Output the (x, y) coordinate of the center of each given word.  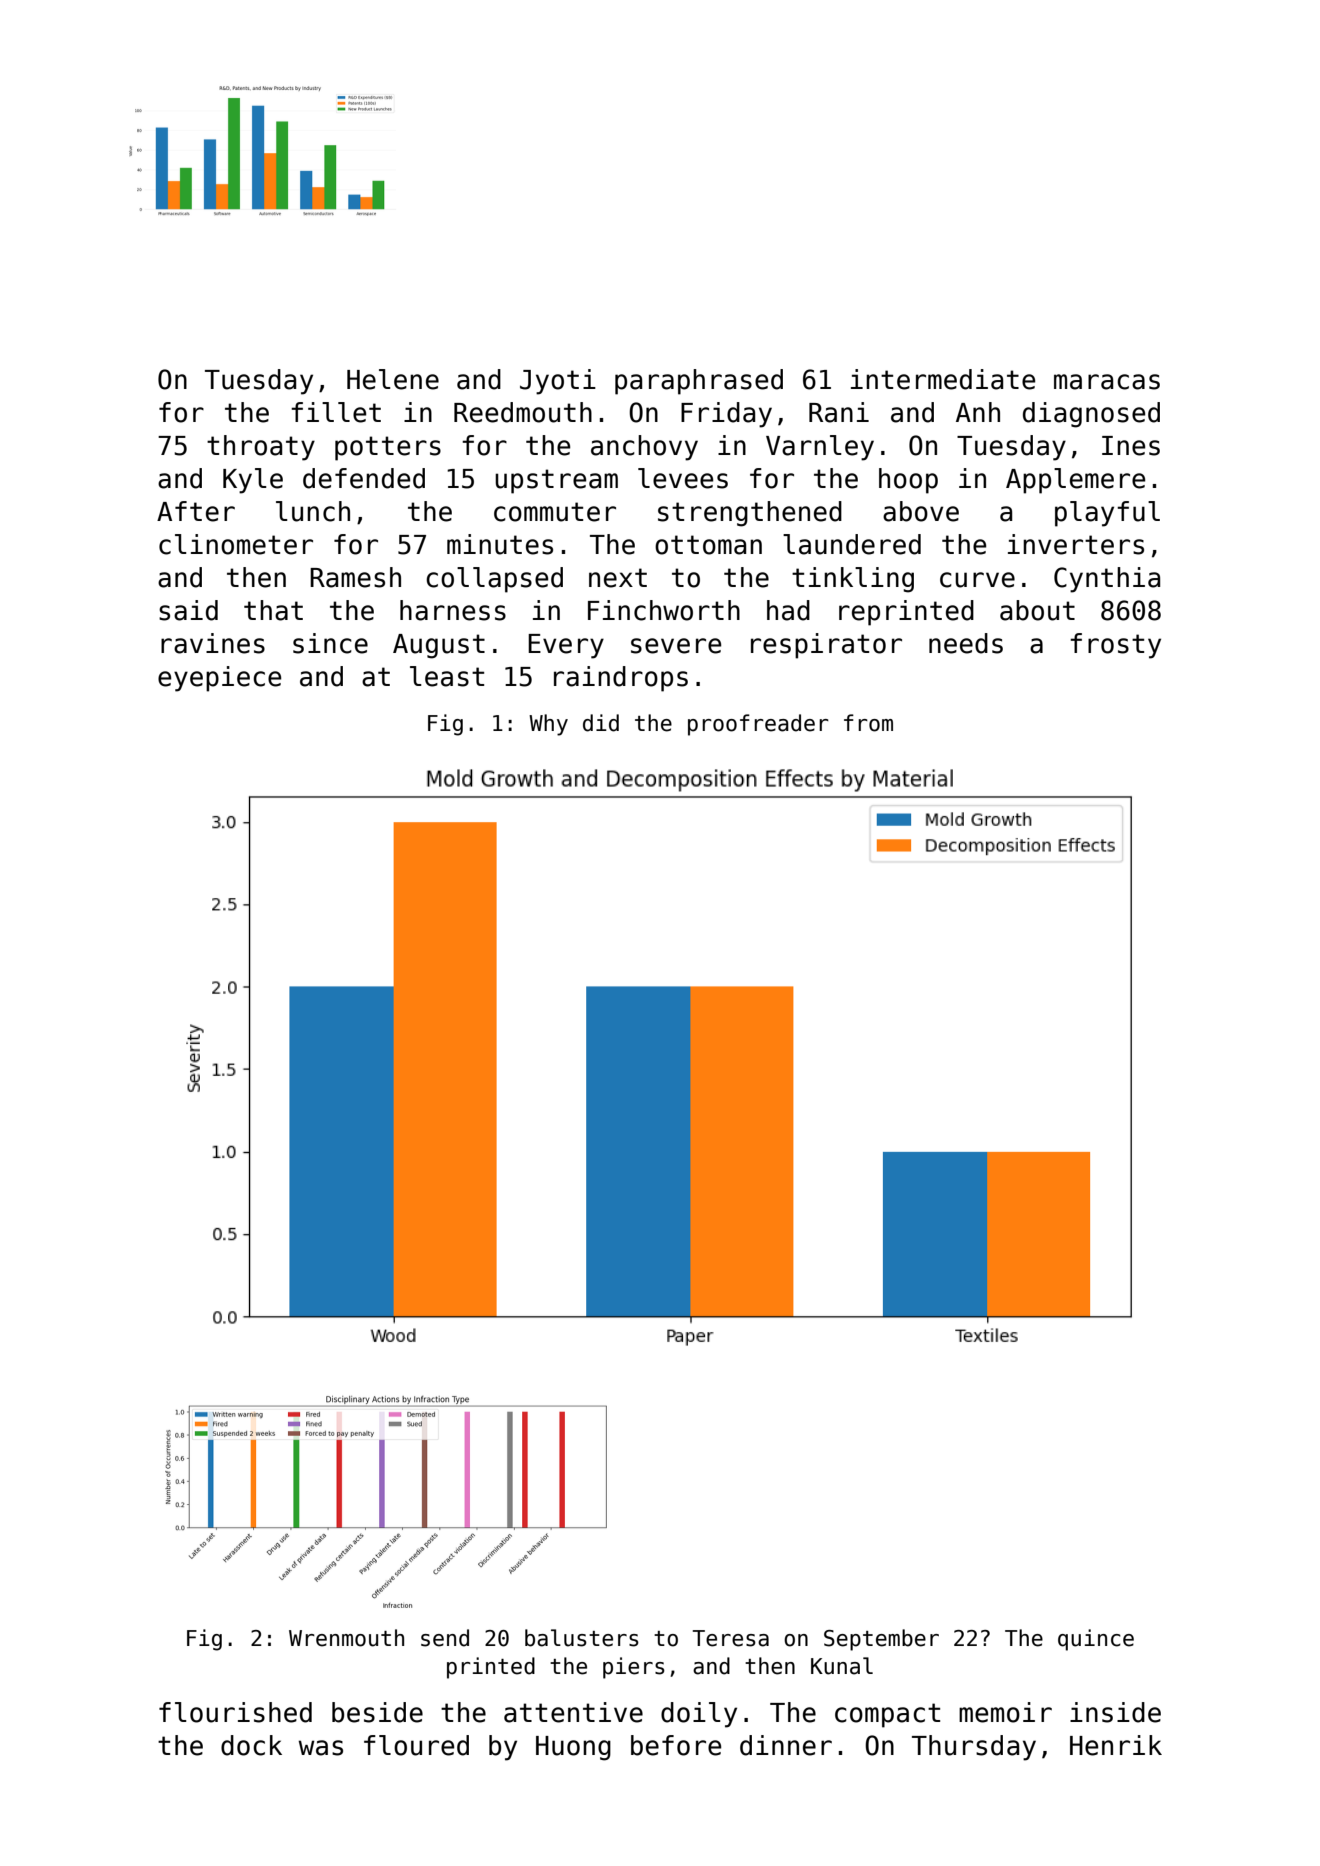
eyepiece (219, 679)
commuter (555, 512)
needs (966, 643)
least (447, 676)
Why (548, 725)
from (868, 723)
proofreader (758, 725)
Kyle (253, 481)
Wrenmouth (346, 1638)
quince (1096, 1640)
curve (977, 580)
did (601, 723)
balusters (582, 1638)
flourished (235, 1712)
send (445, 1638)
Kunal (842, 1666)
